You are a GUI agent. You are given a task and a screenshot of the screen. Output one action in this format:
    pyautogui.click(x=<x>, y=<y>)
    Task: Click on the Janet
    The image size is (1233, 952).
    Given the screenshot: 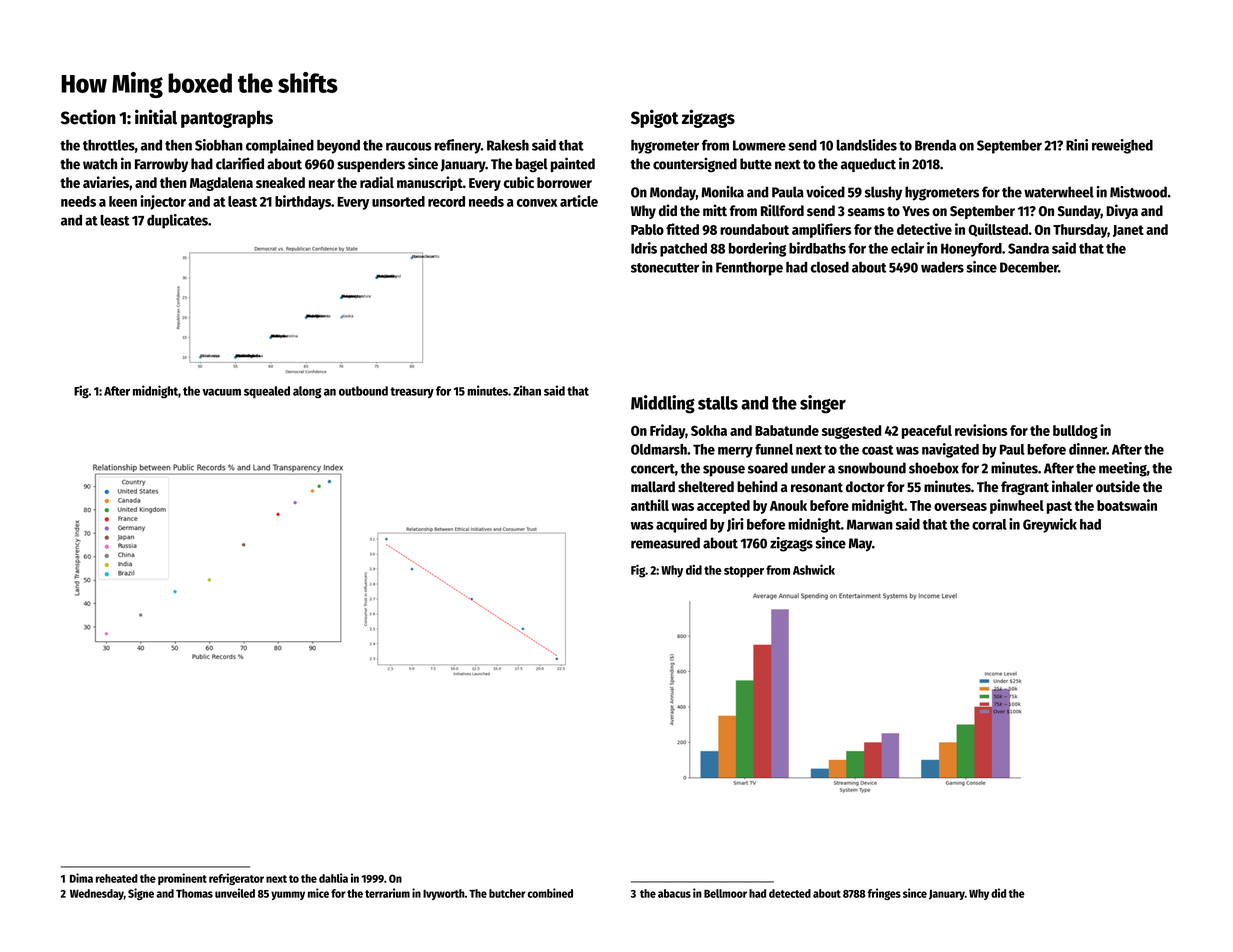 What is the action you would take?
    pyautogui.click(x=1128, y=231)
